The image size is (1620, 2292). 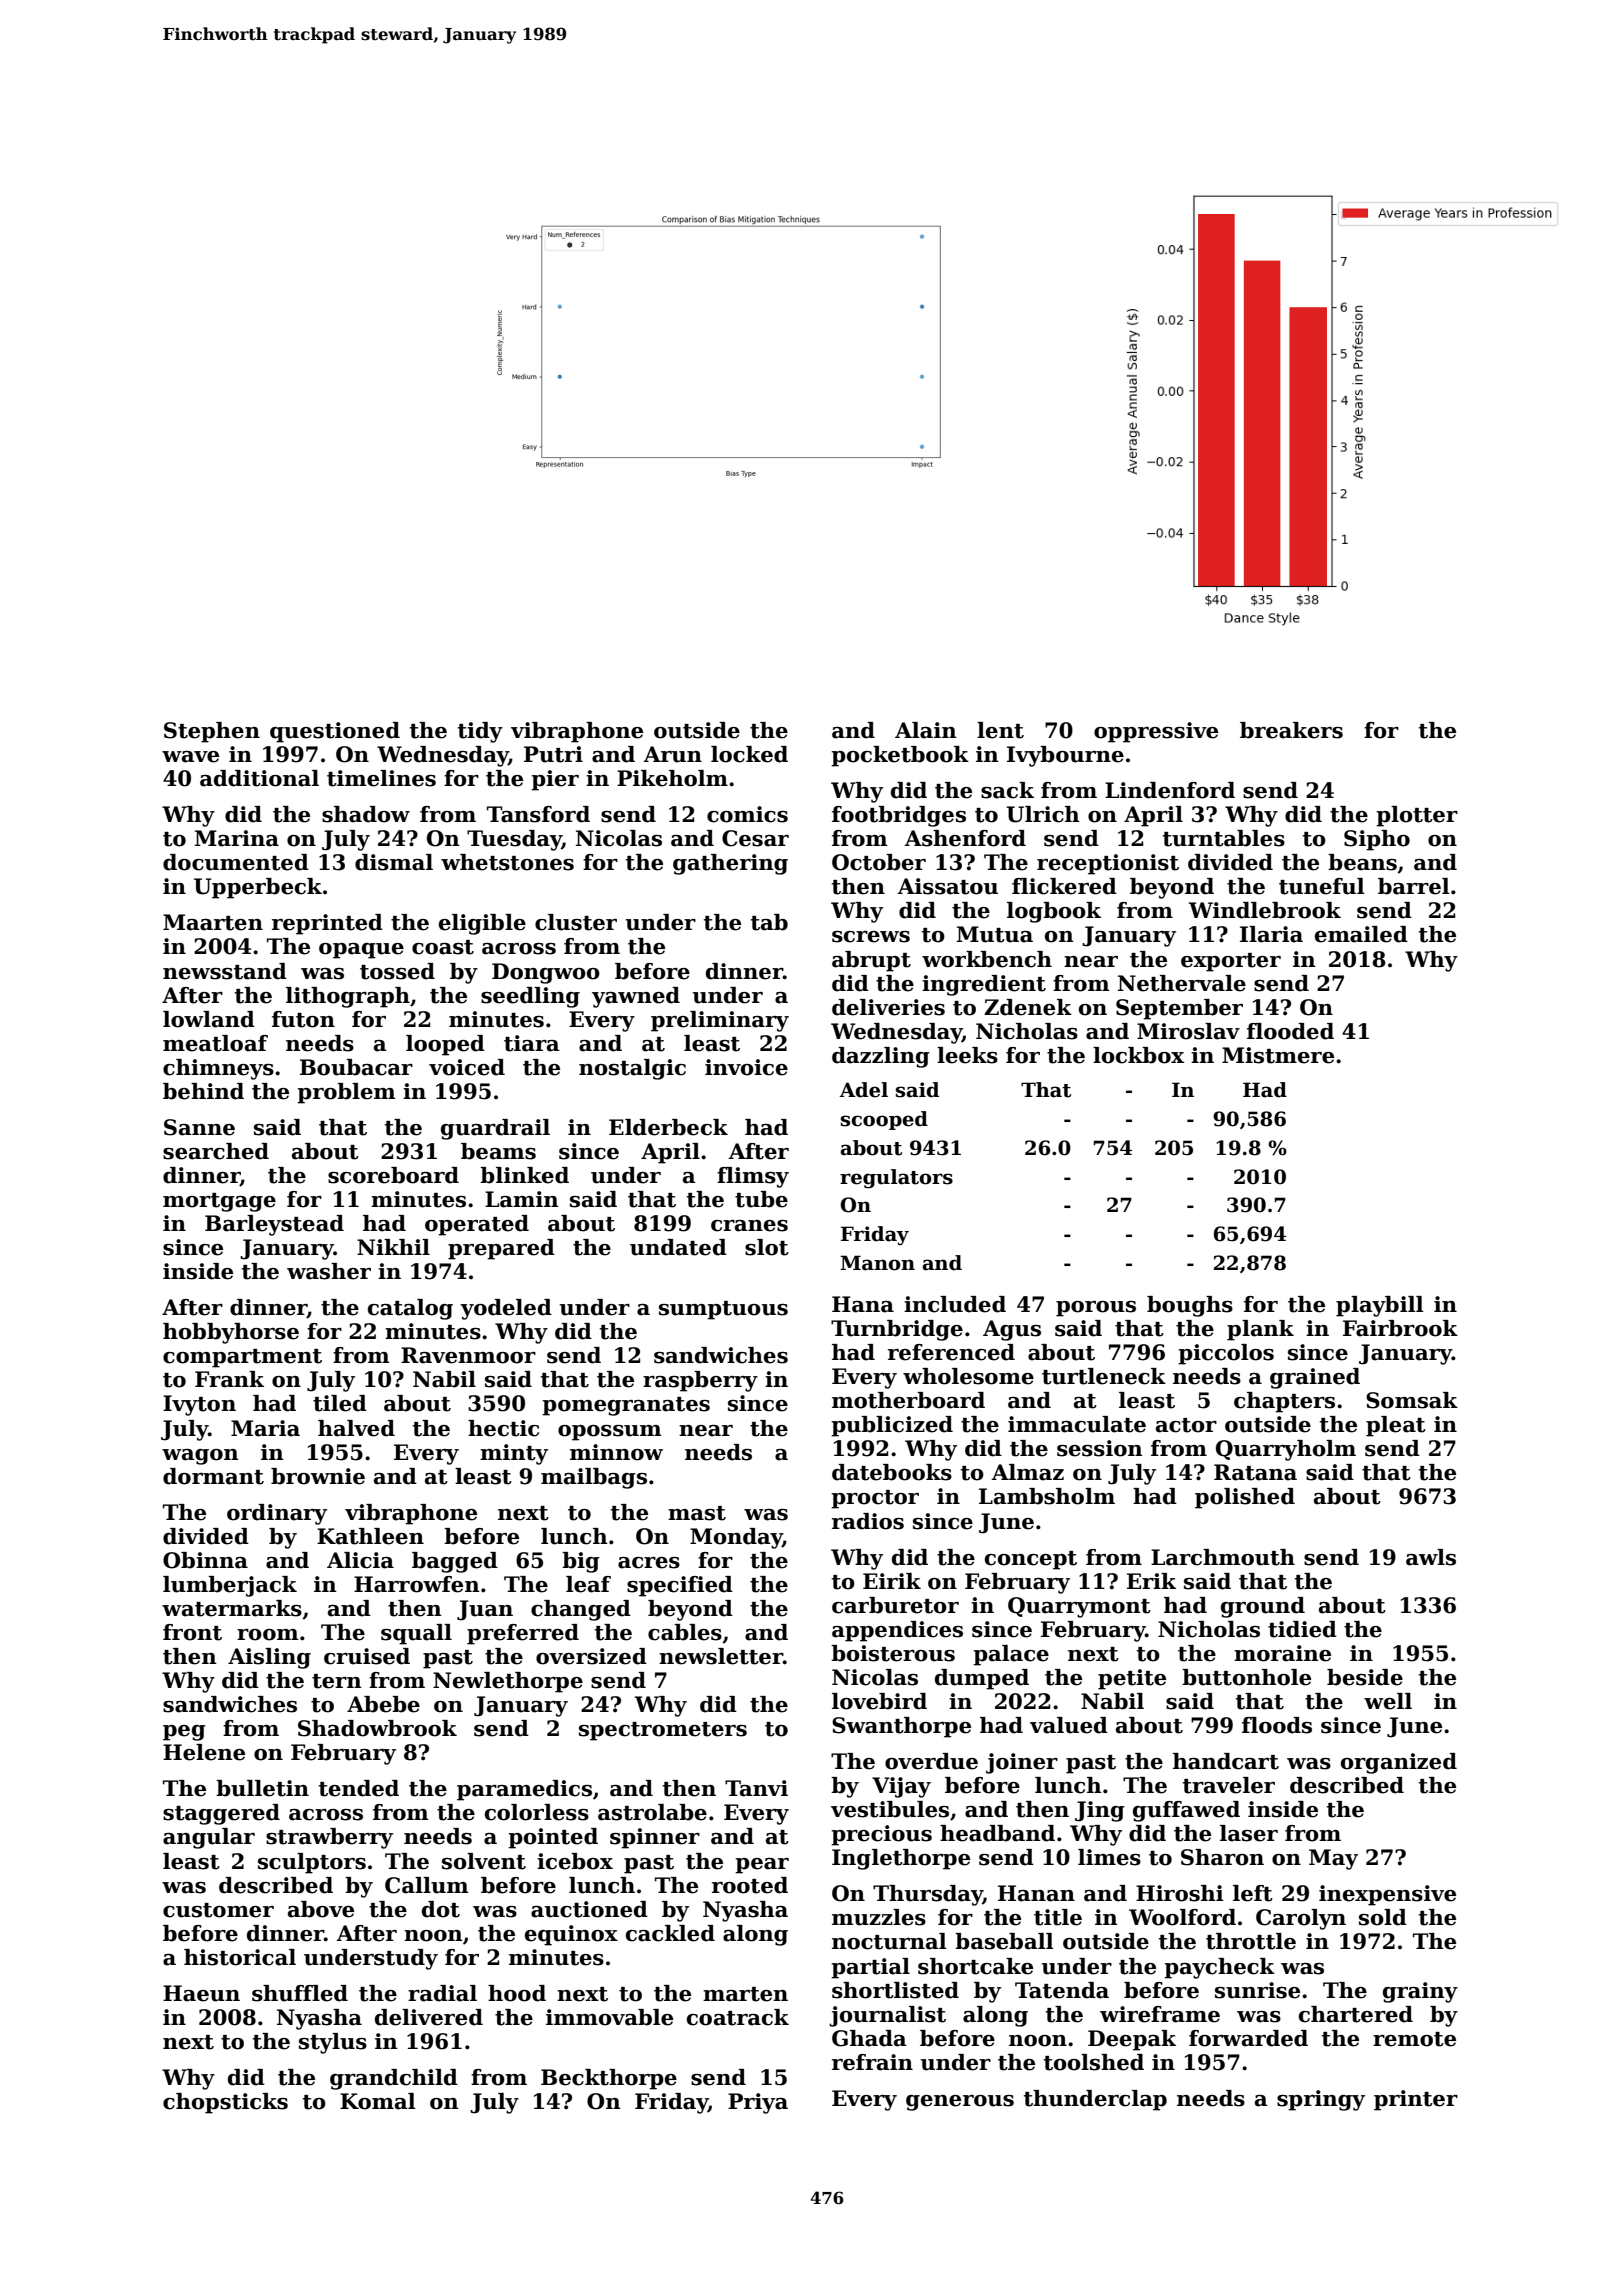 I want to click on Erik, so click(x=1151, y=1581).
